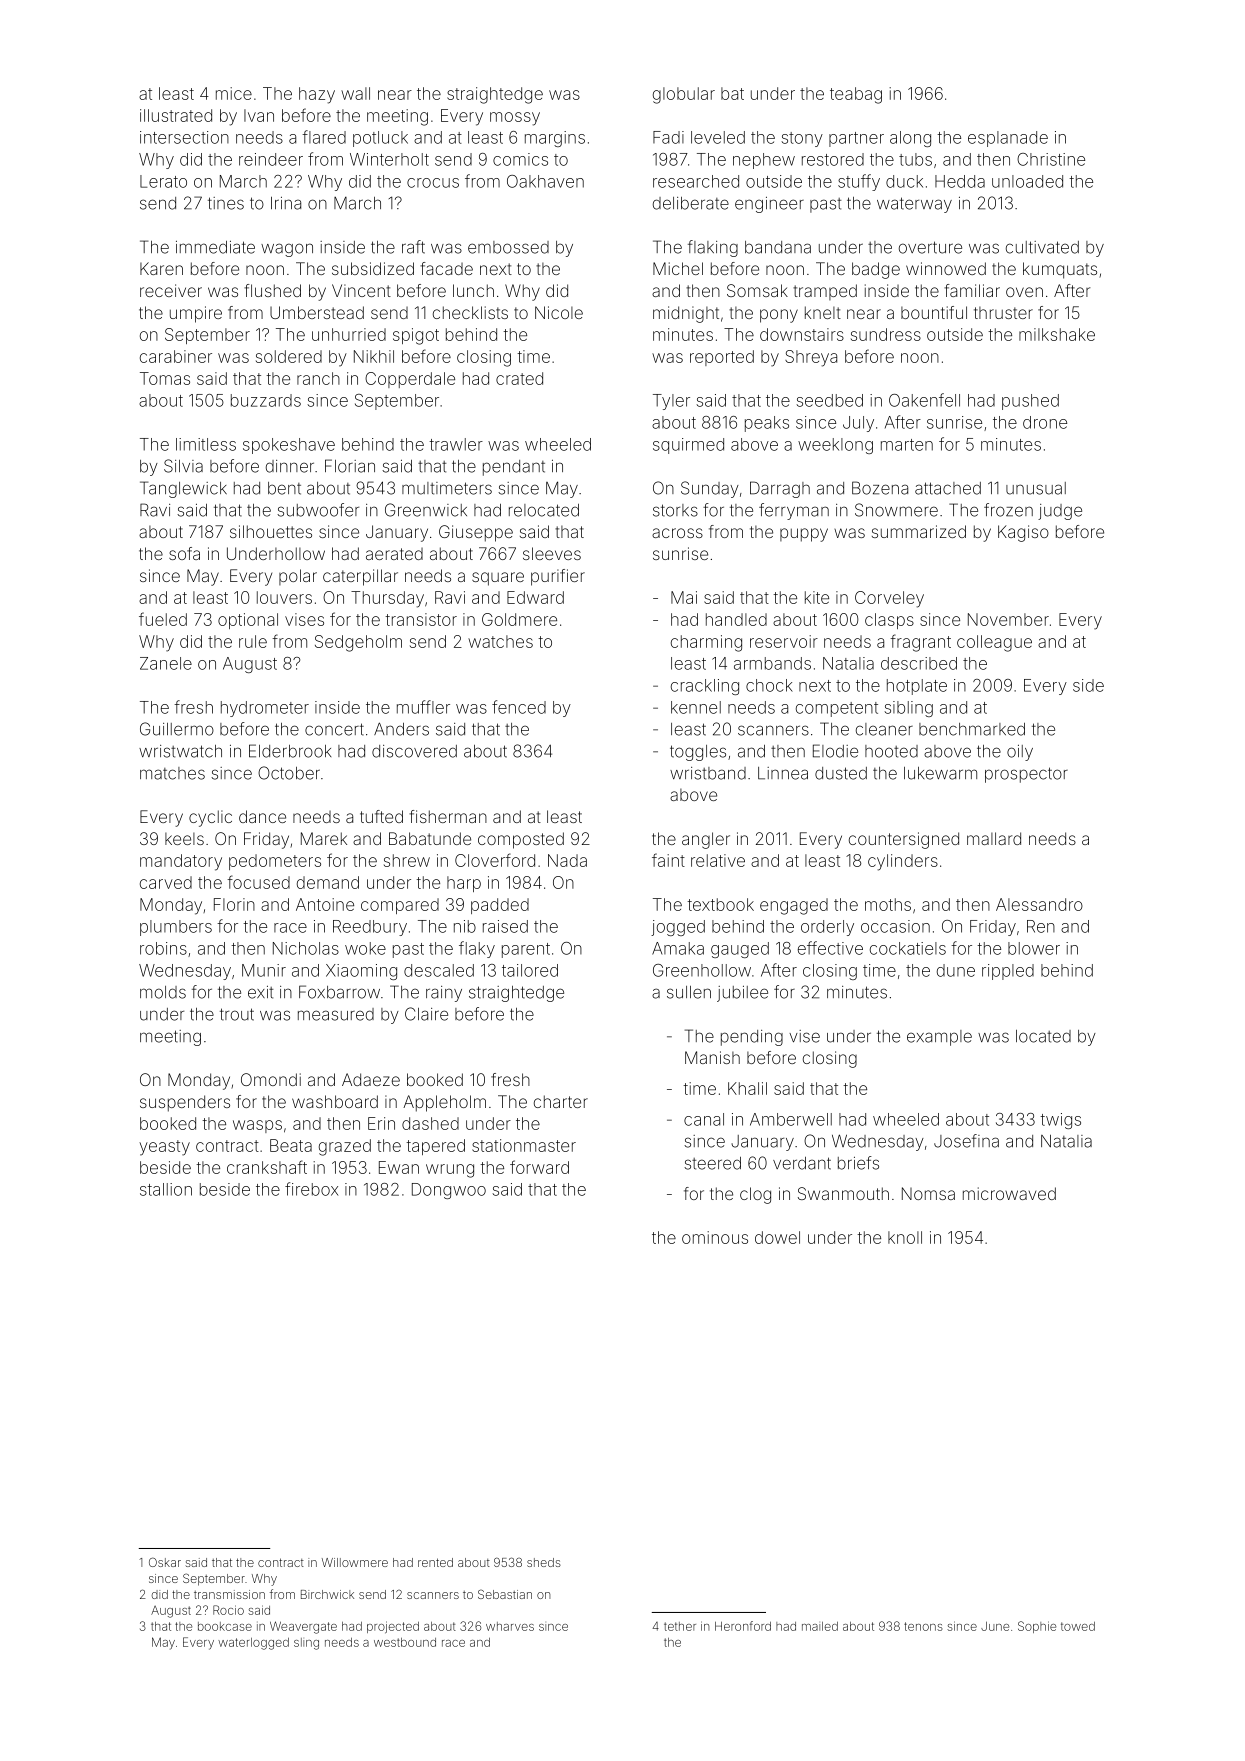  Describe the element at coordinates (777, 1237) in the screenshot. I see `dowel` at that location.
